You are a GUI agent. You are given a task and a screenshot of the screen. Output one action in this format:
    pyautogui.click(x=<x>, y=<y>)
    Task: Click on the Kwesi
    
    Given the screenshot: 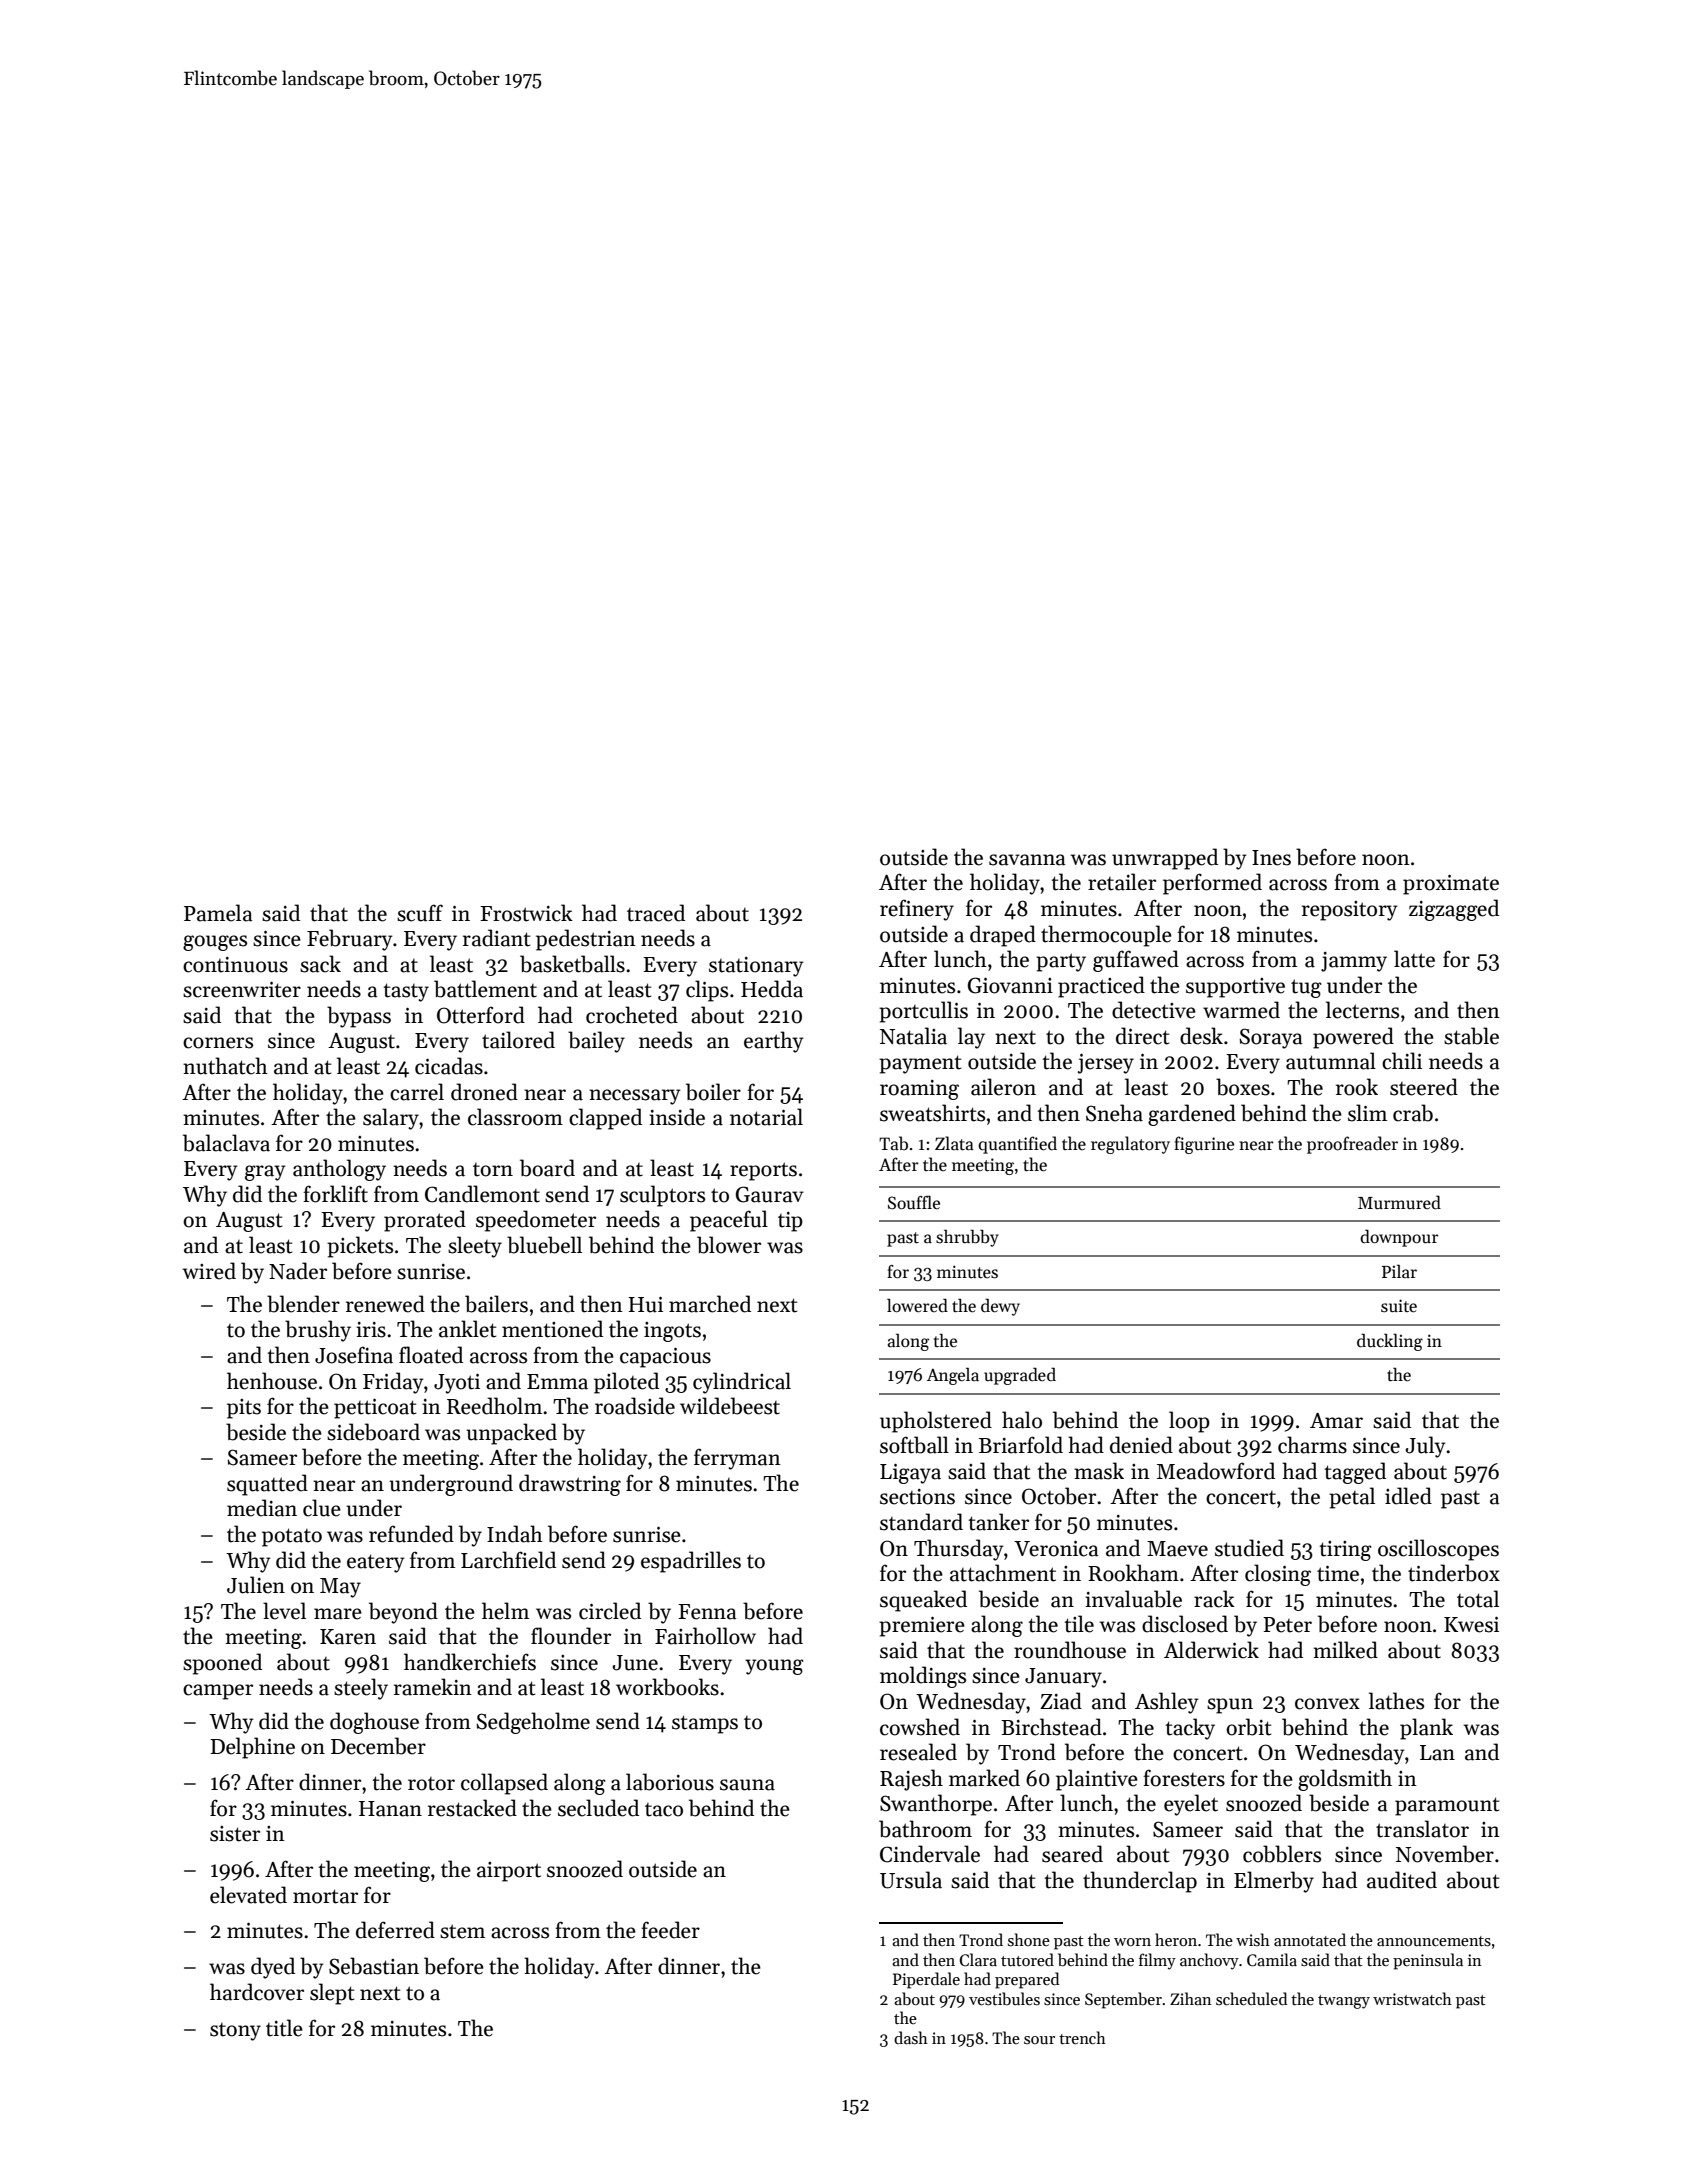 What is the action you would take?
    pyautogui.click(x=1471, y=1625)
